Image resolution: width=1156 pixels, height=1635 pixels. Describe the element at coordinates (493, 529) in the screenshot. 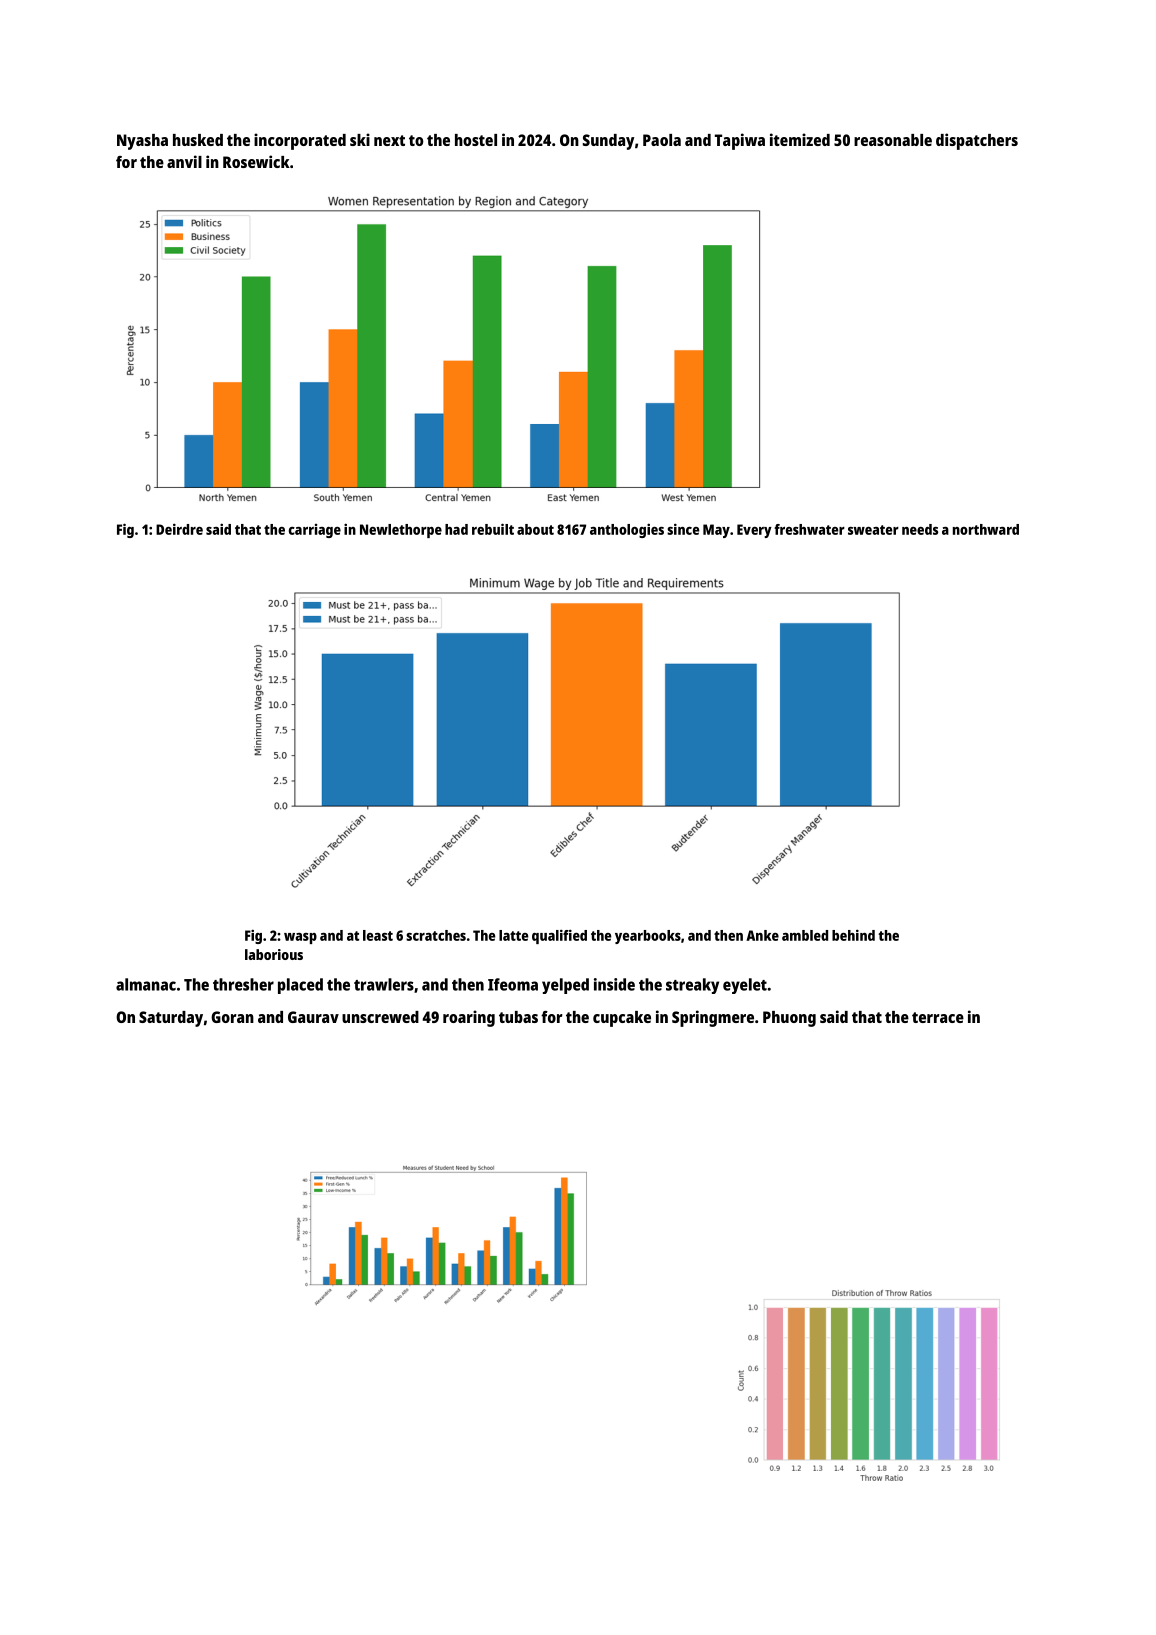

I see `rebuilt` at that location.
